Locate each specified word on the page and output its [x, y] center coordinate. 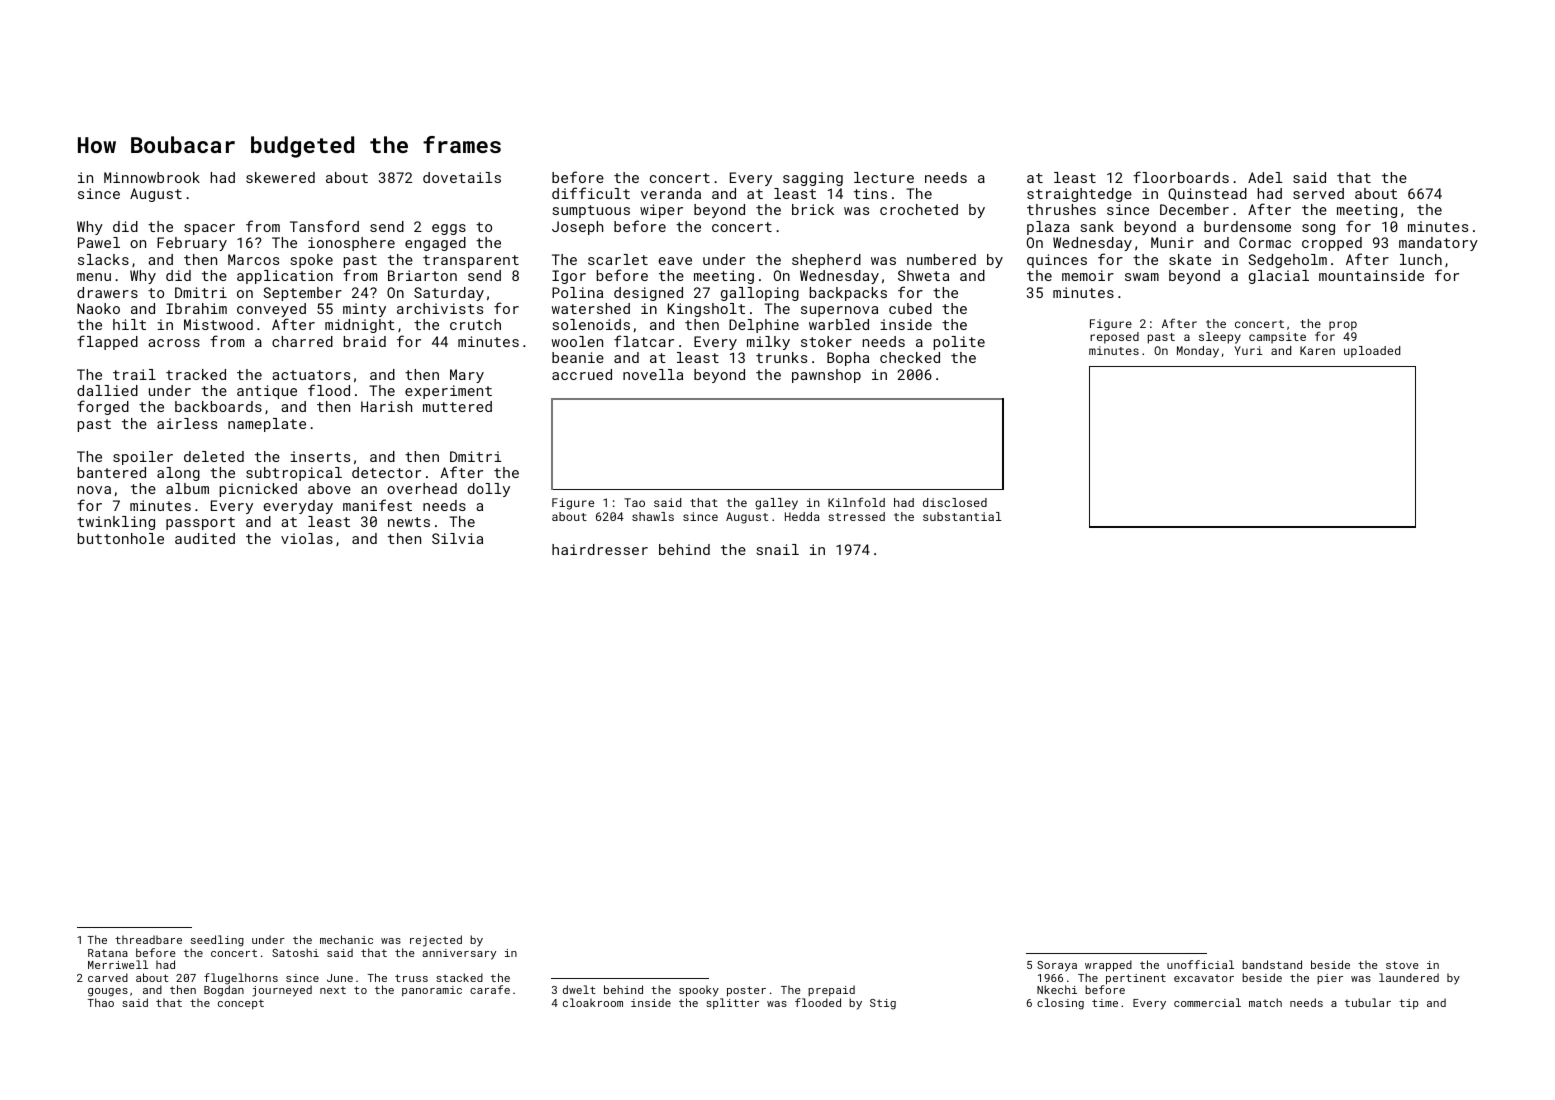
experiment [448, 392]
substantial [962, 516]
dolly [489, 490]
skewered [280, 177]
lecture [884, 177]
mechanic [346, 939]
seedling [217, 941]
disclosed [955, 502]
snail [778, 549]
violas [307, 538]
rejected [436, 941]
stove [1402, 965]
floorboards [1181, 177]
